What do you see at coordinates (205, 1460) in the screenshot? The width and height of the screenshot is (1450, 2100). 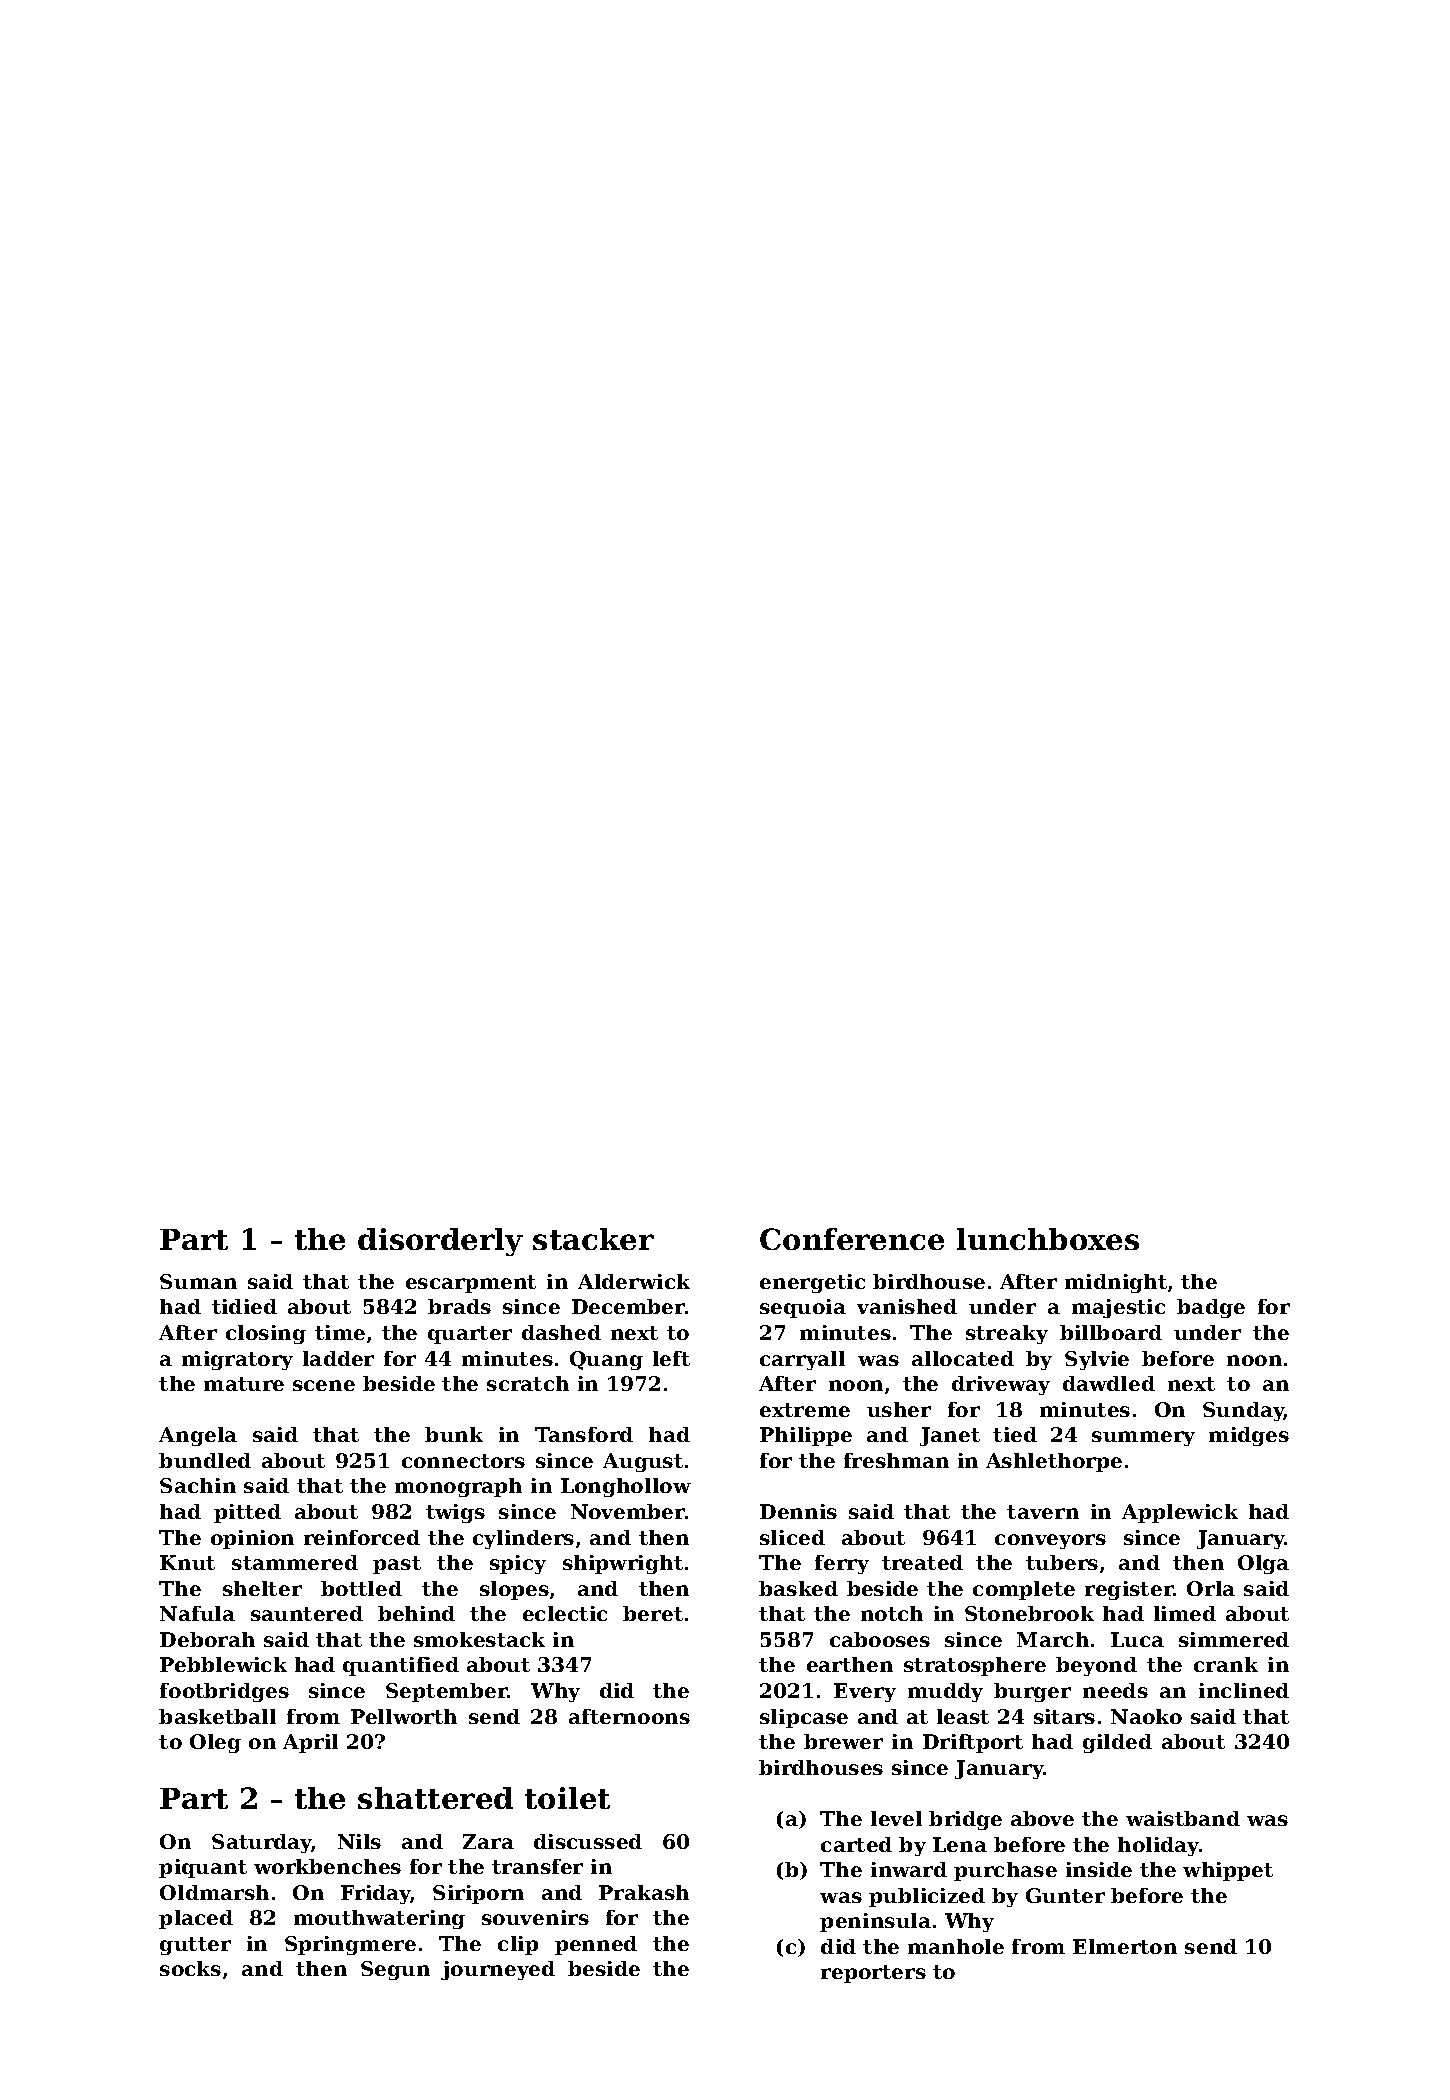 I see `bundled` at bounding box center [205, 1460].
